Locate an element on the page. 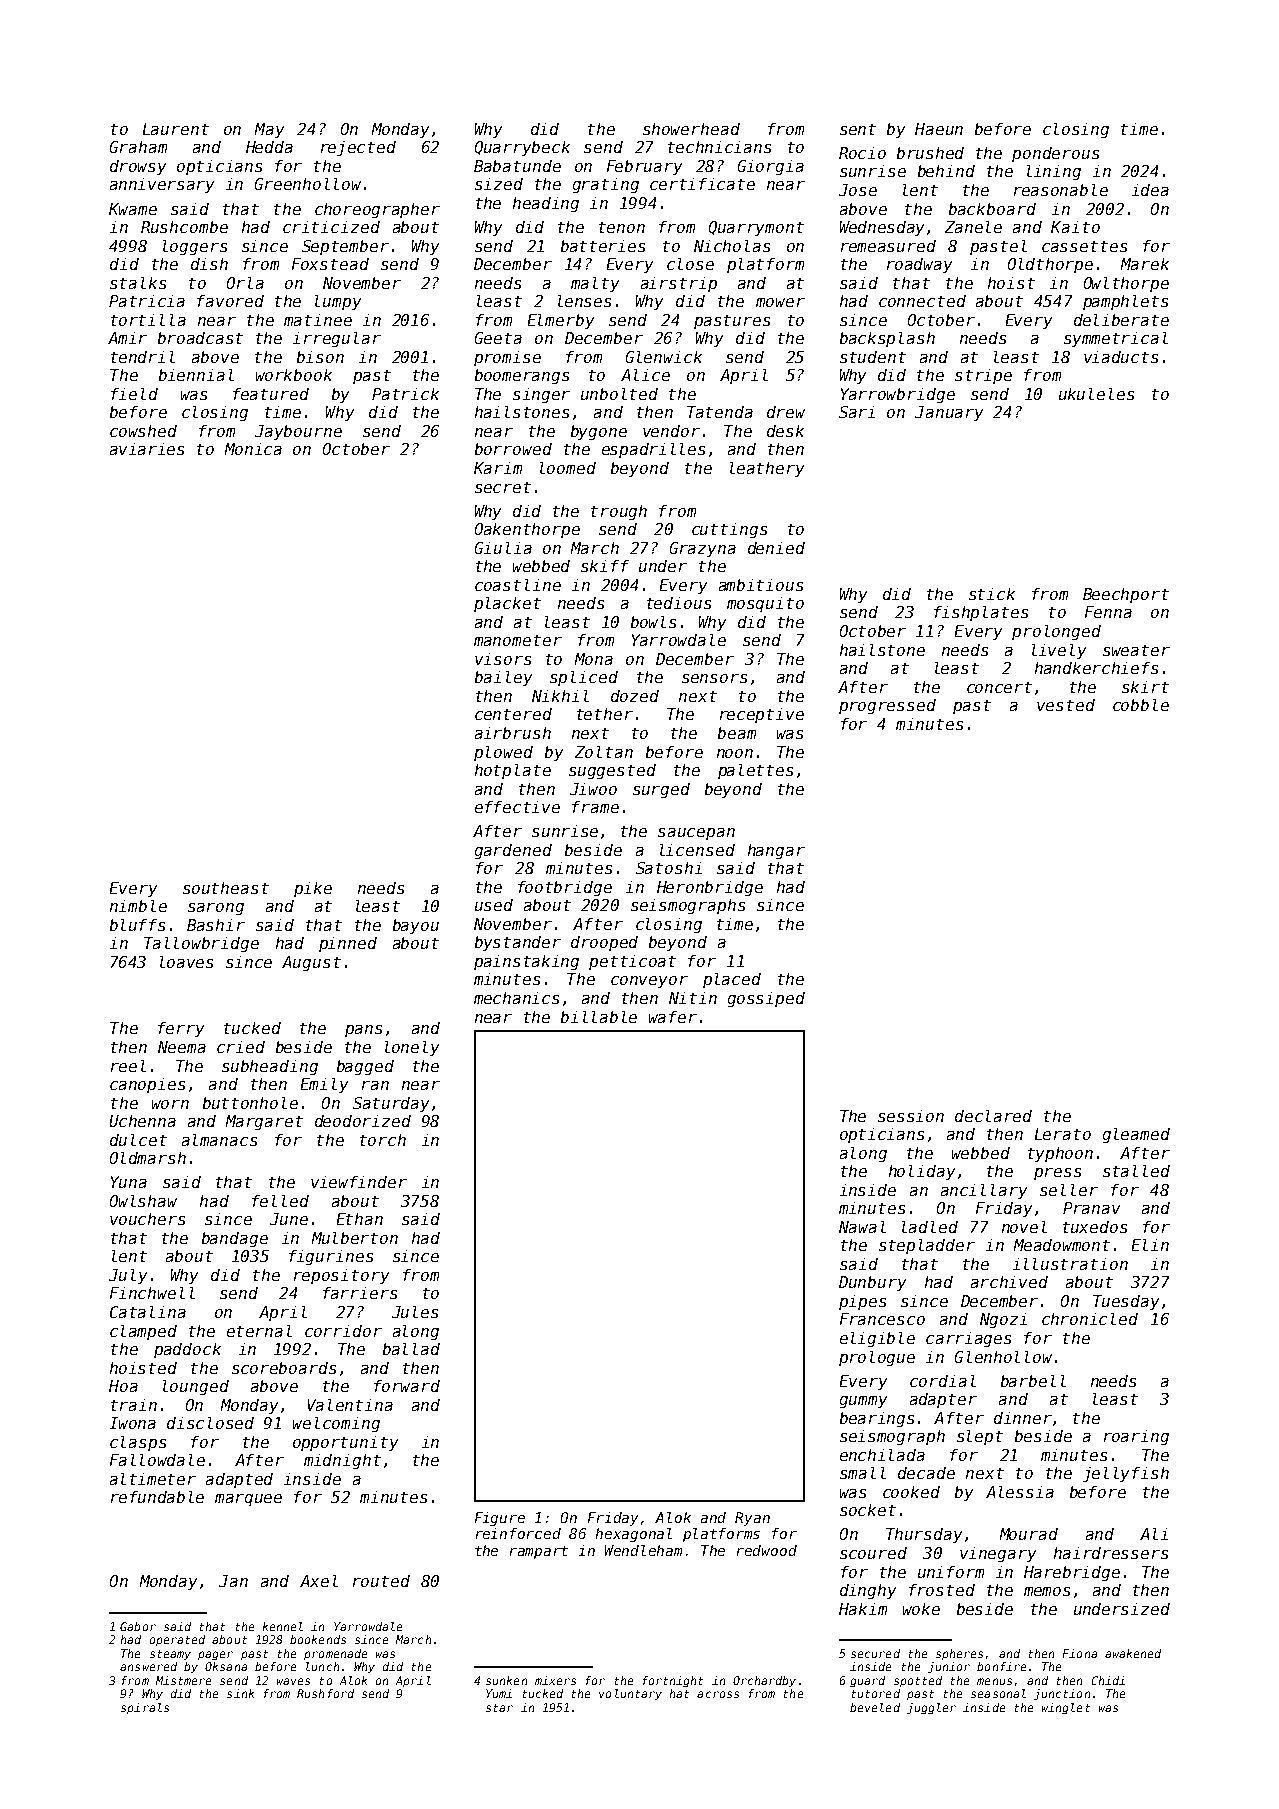 This document has height=1809, width=1279. Elin is located at coordinates (1150, 1245).
